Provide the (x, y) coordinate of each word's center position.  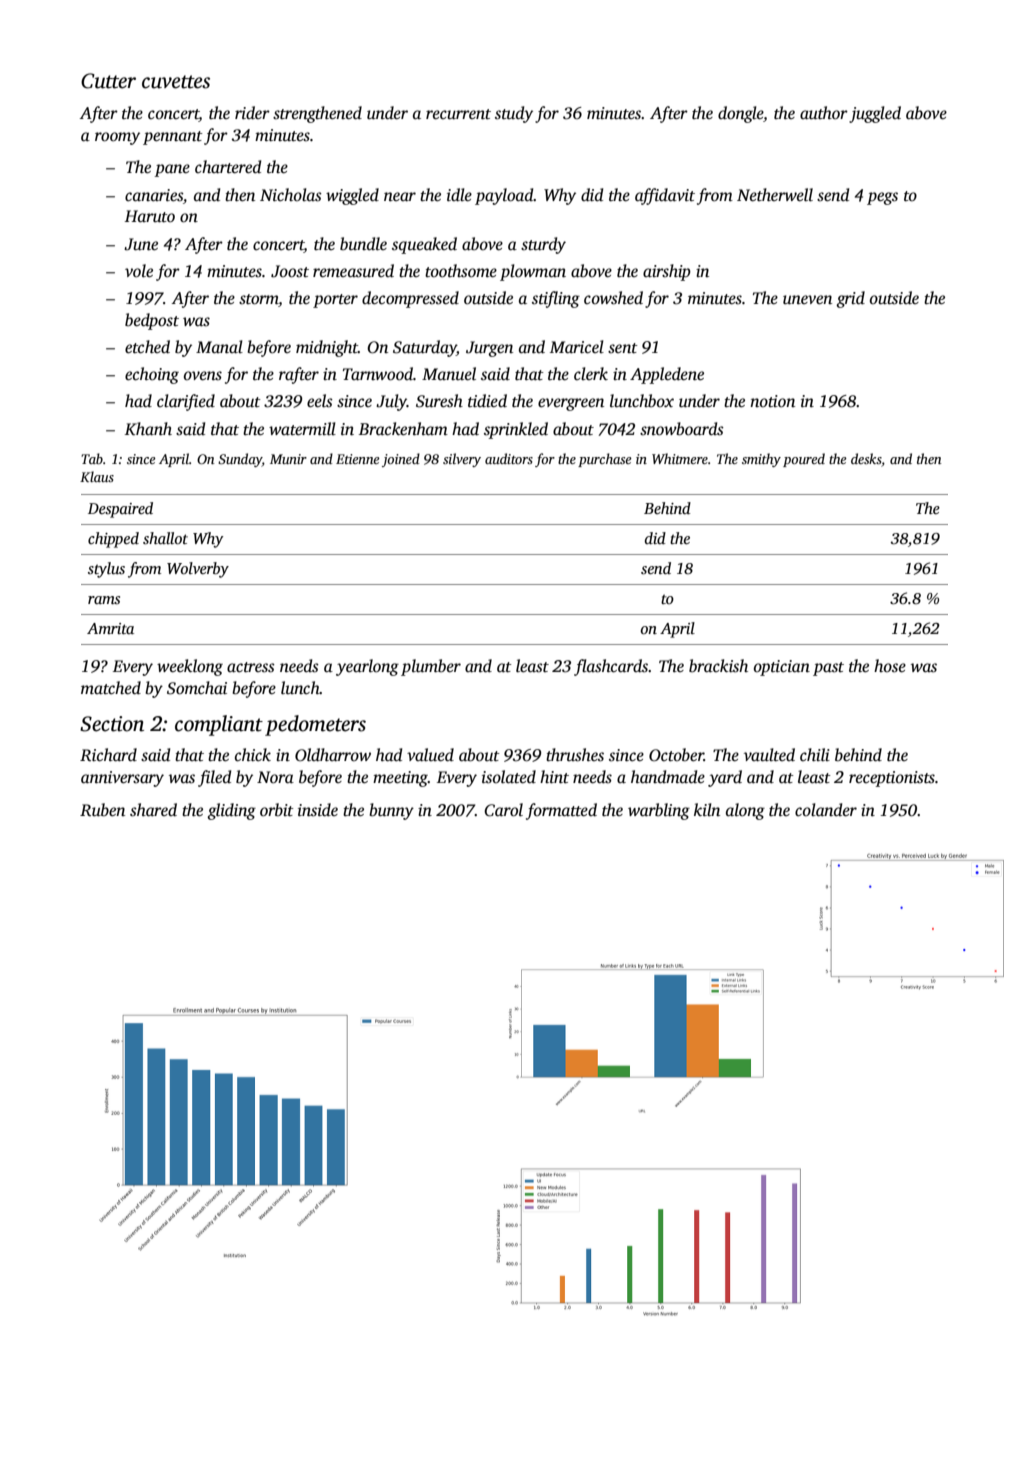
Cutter (108, 81)
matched (111, 688)
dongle (740, 114)
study (514, 114)
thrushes (575, 755)
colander (826, 810)
